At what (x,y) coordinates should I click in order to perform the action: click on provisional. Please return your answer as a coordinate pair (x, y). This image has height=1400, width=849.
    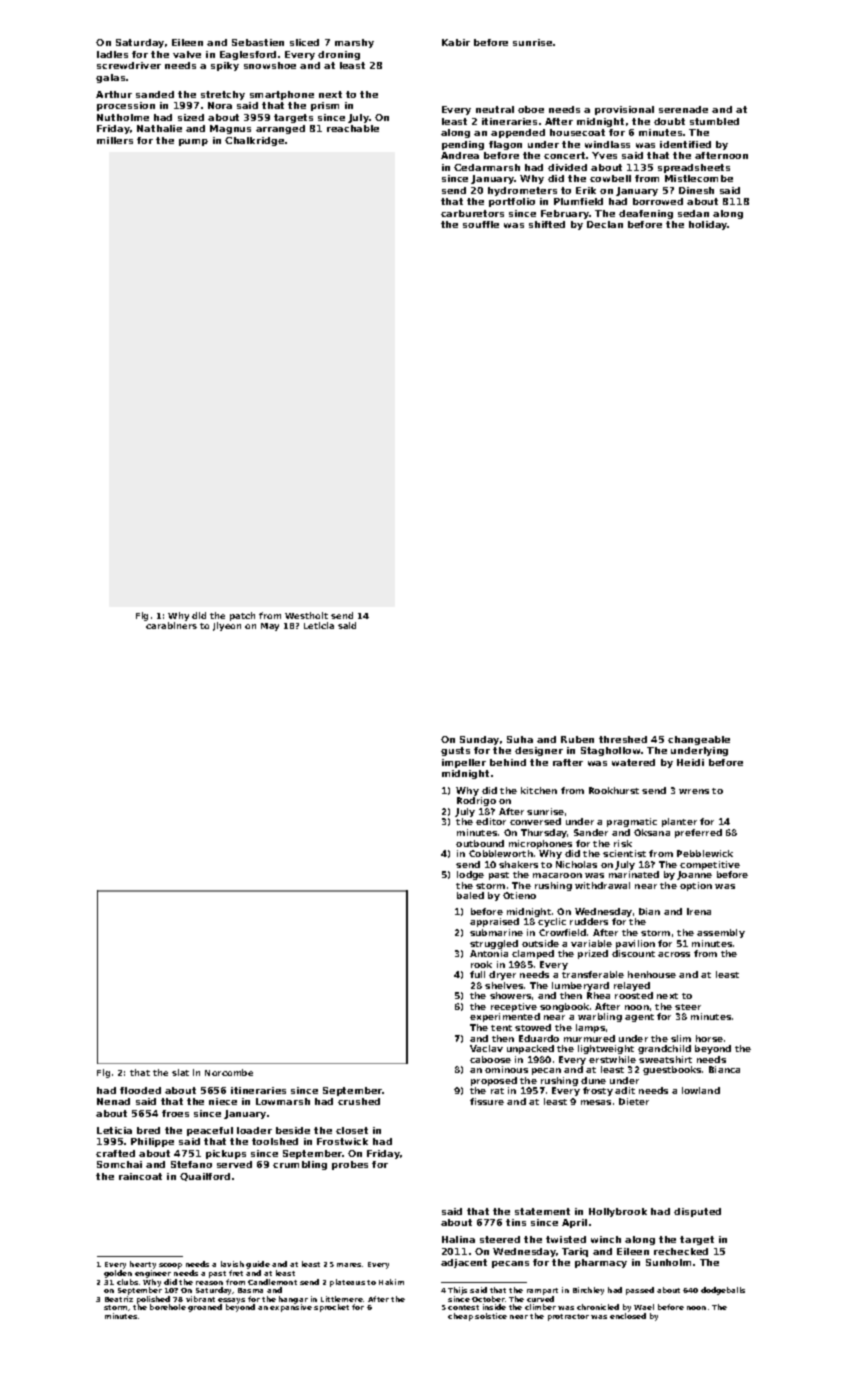
    Looking at the image, I should click on (624, 110).
